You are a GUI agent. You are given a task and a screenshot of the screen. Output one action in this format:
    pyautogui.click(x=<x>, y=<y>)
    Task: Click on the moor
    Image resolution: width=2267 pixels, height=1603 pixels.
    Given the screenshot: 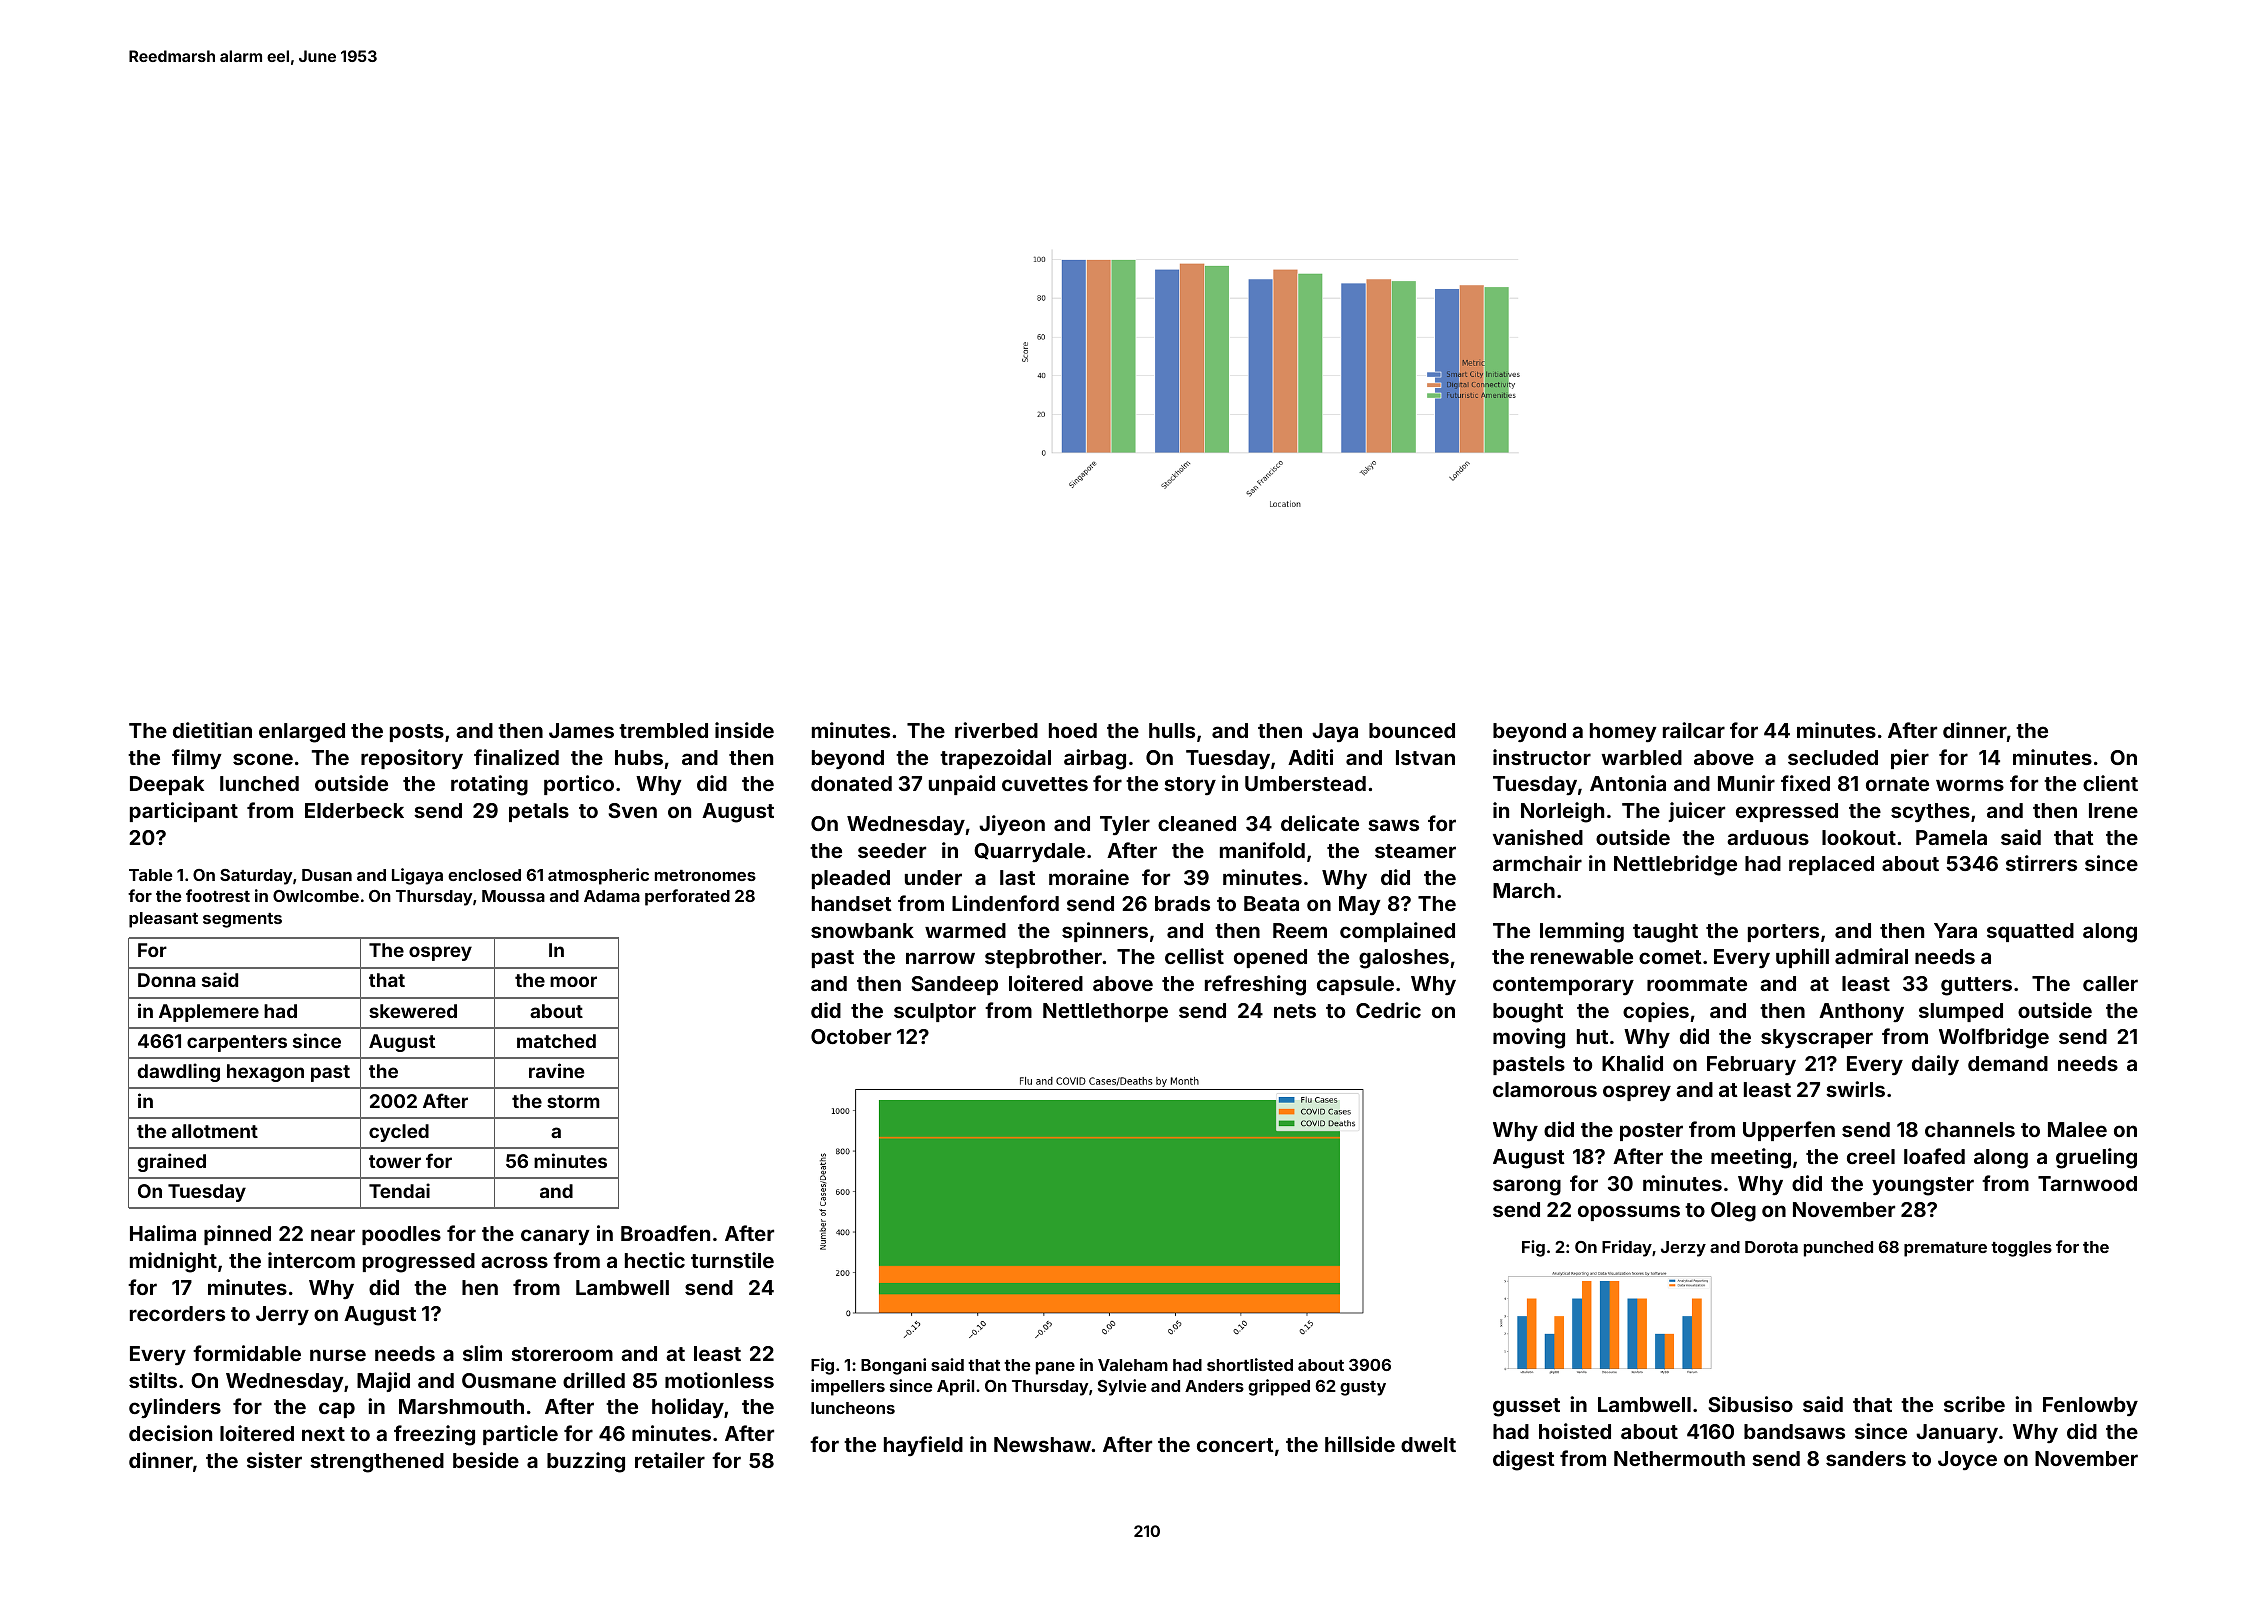 What is the action you would take?
    pyautogui.click(x=573, y=981)
